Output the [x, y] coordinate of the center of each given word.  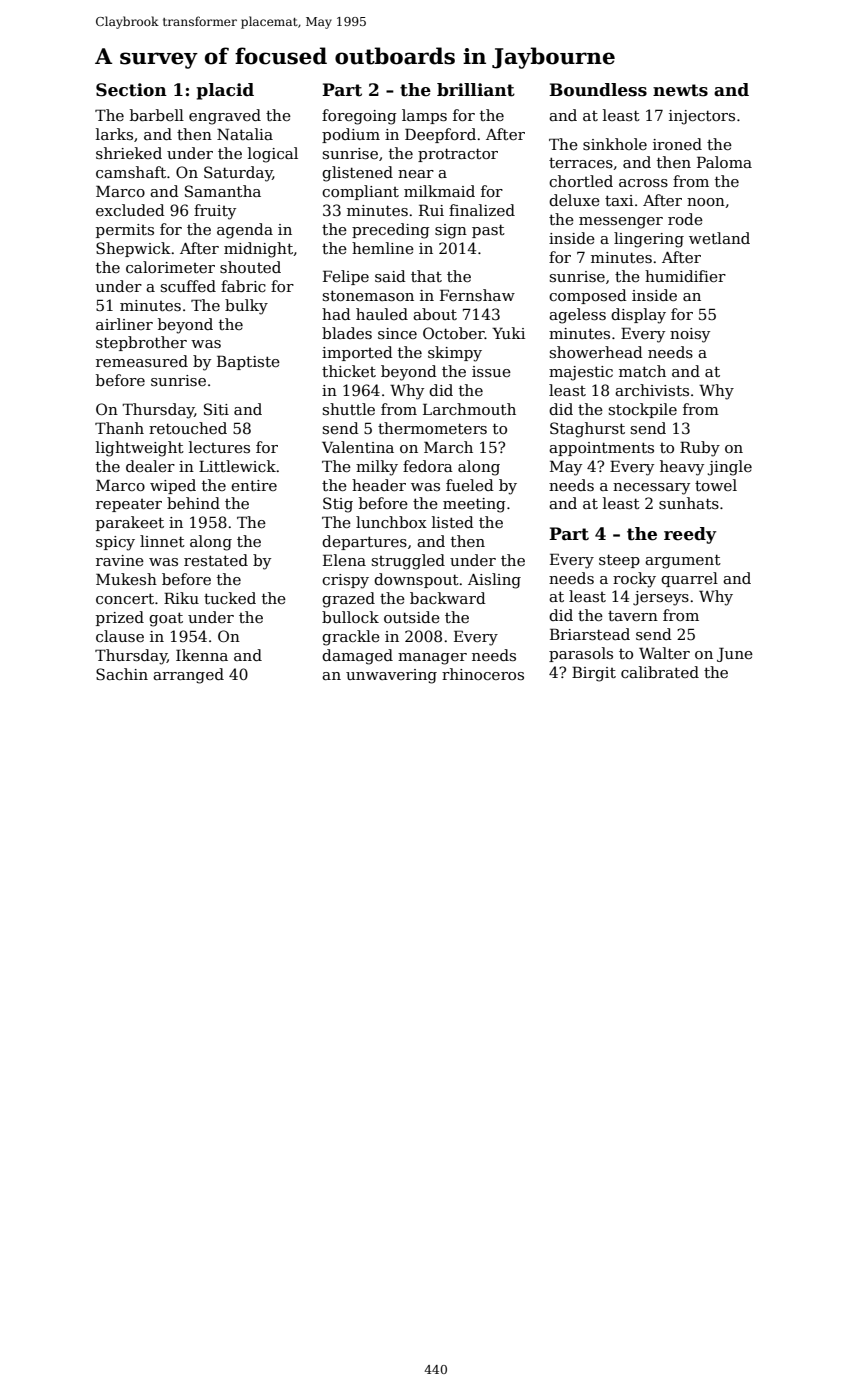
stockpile [643, 410]
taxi [619, 200]
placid [225, 91]
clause [120, 636]
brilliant [476, 90]
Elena [344, 560]
